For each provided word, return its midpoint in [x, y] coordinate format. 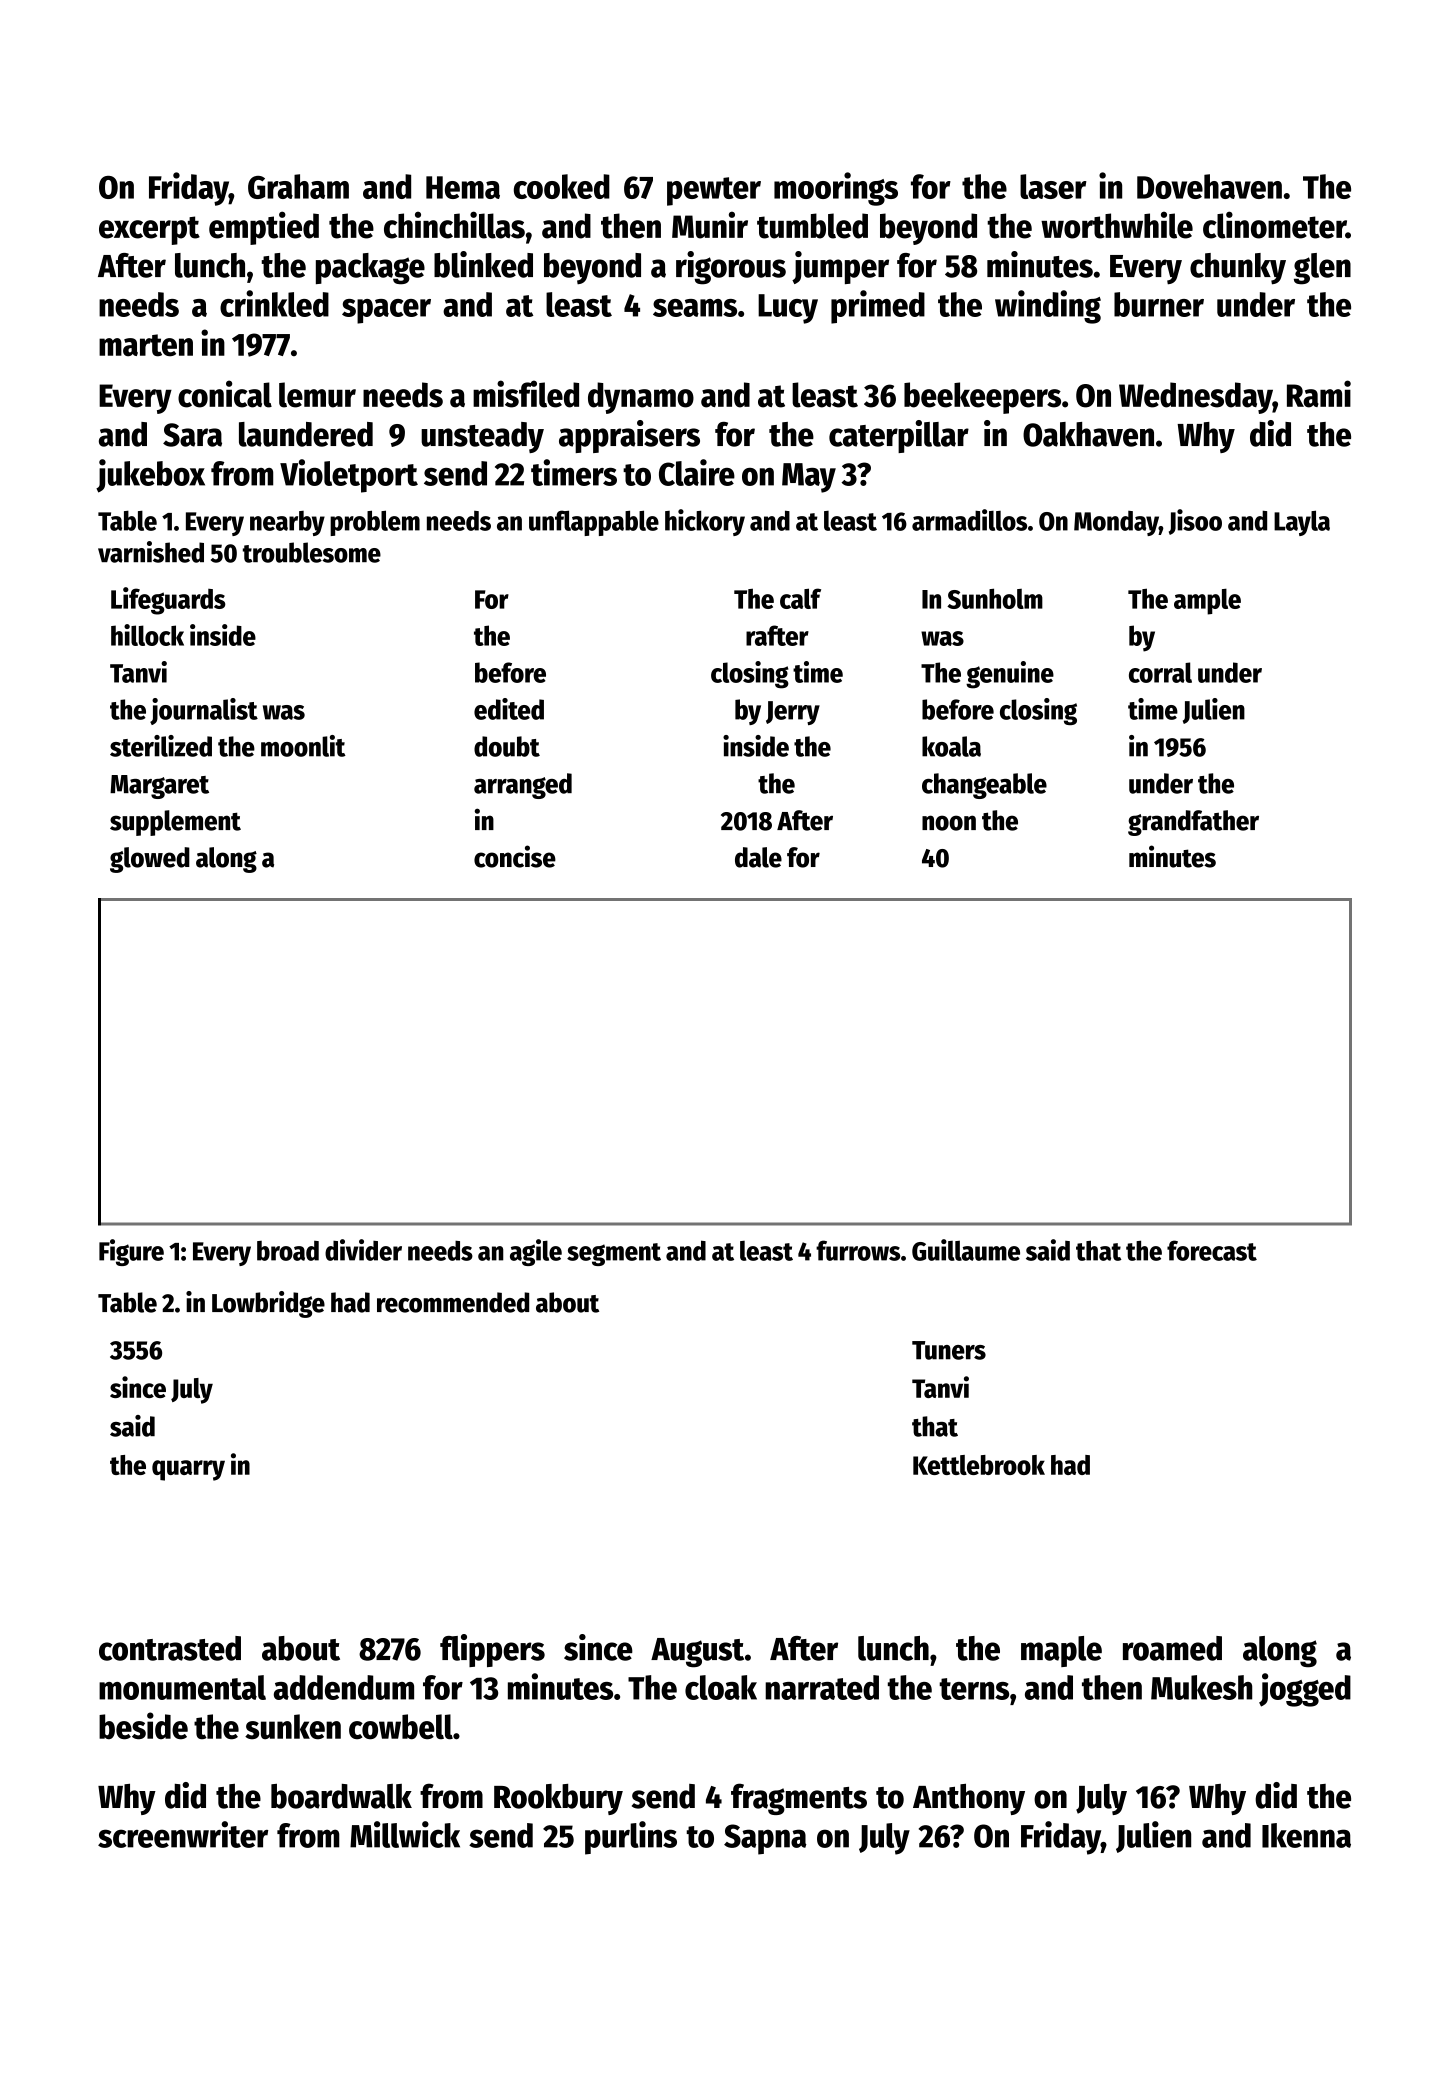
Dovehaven [1209, 186]
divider [363, 1250]
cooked [562, 186]
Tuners [949, 1350]
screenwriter [183, 1834]
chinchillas [454, 225]
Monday [1116, 523]
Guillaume [966, 1250]
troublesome [312, 552]
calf [800, 598]
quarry [188, 1470]
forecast [1212, 1250]
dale [758, 857]
